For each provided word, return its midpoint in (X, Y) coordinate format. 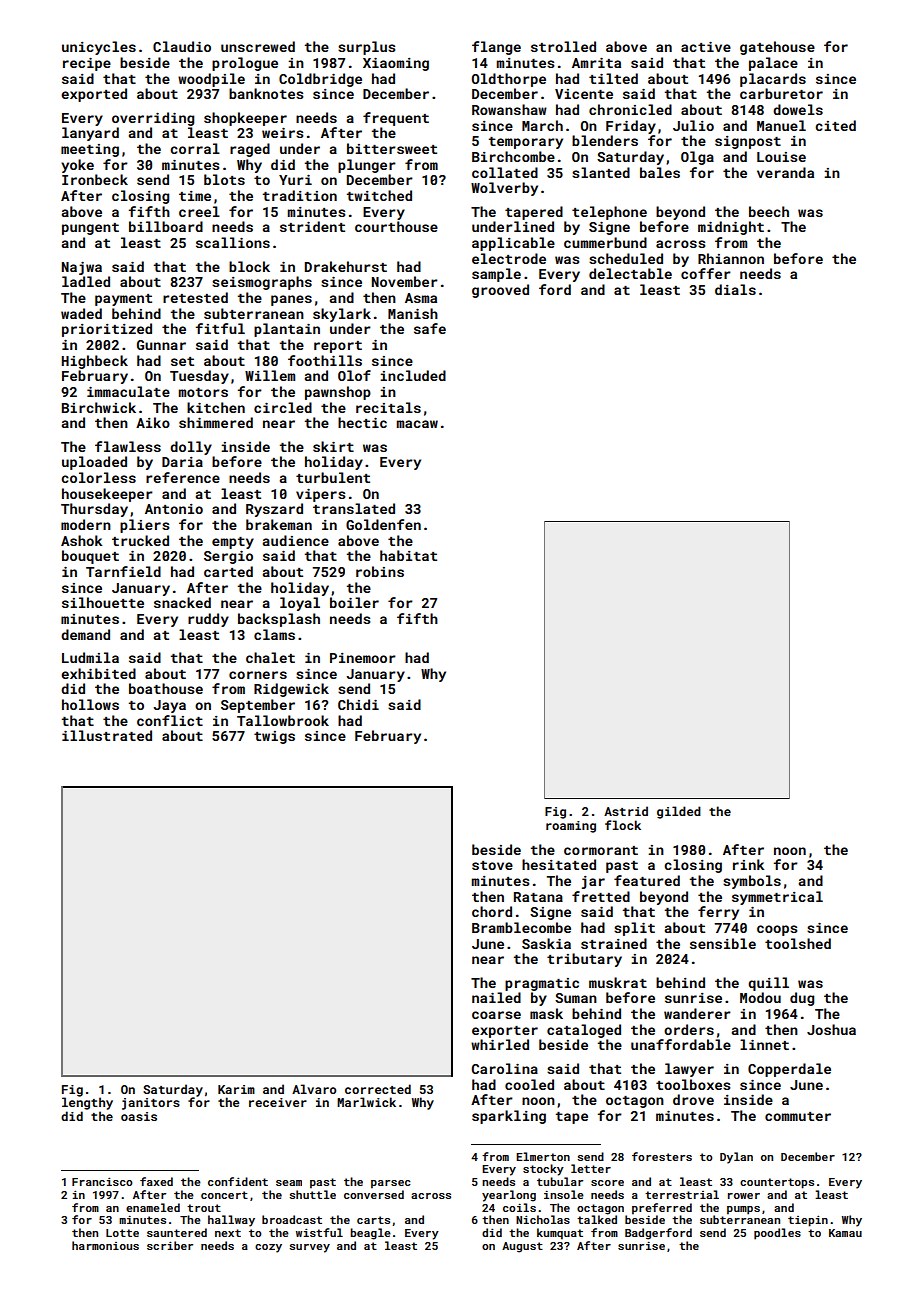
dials (735, 289)
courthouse (396, 226)
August (522, 1247)
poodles (777, 1234)
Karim (236, 1089)
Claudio (182, 46)
